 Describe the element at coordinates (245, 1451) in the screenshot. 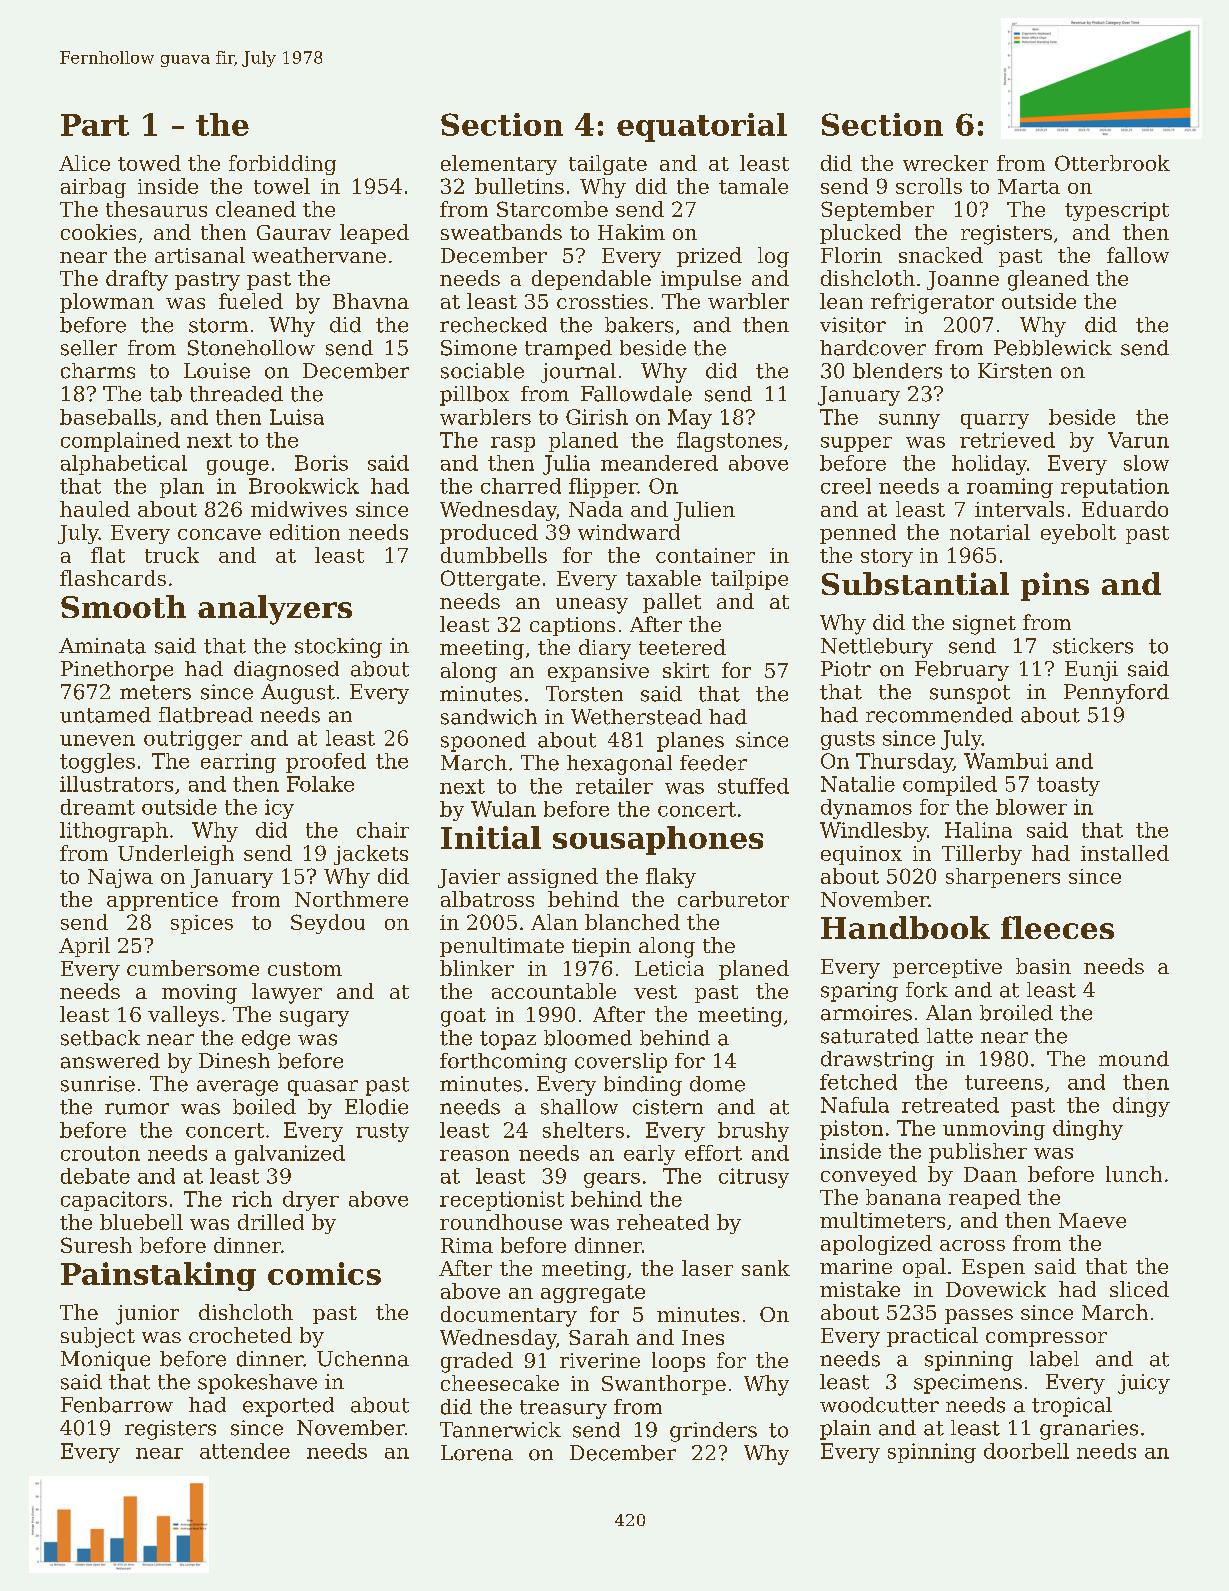

I see `attendee` at that location.
